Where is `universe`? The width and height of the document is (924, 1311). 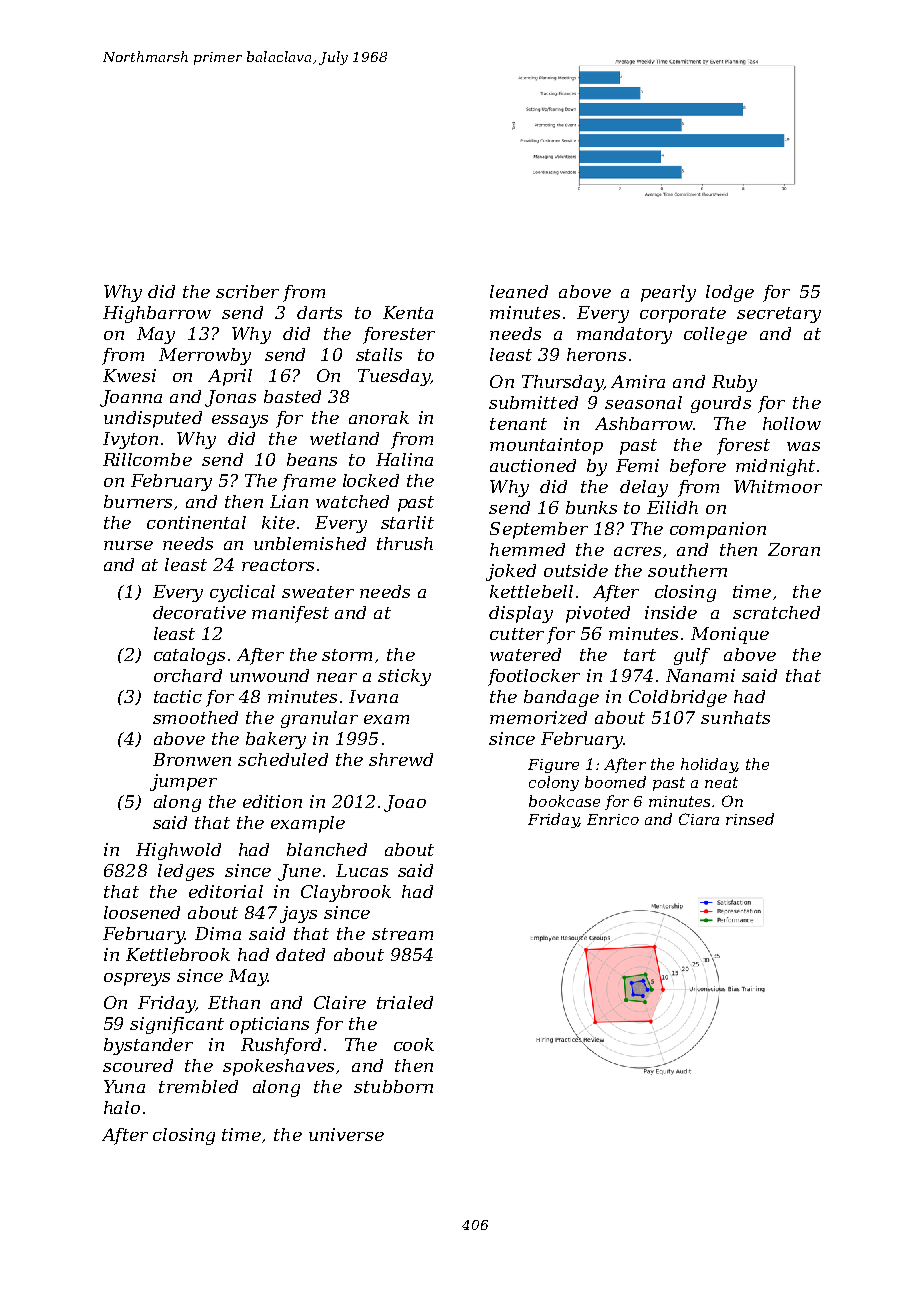
universe is located at coordinates (346, 1134).
